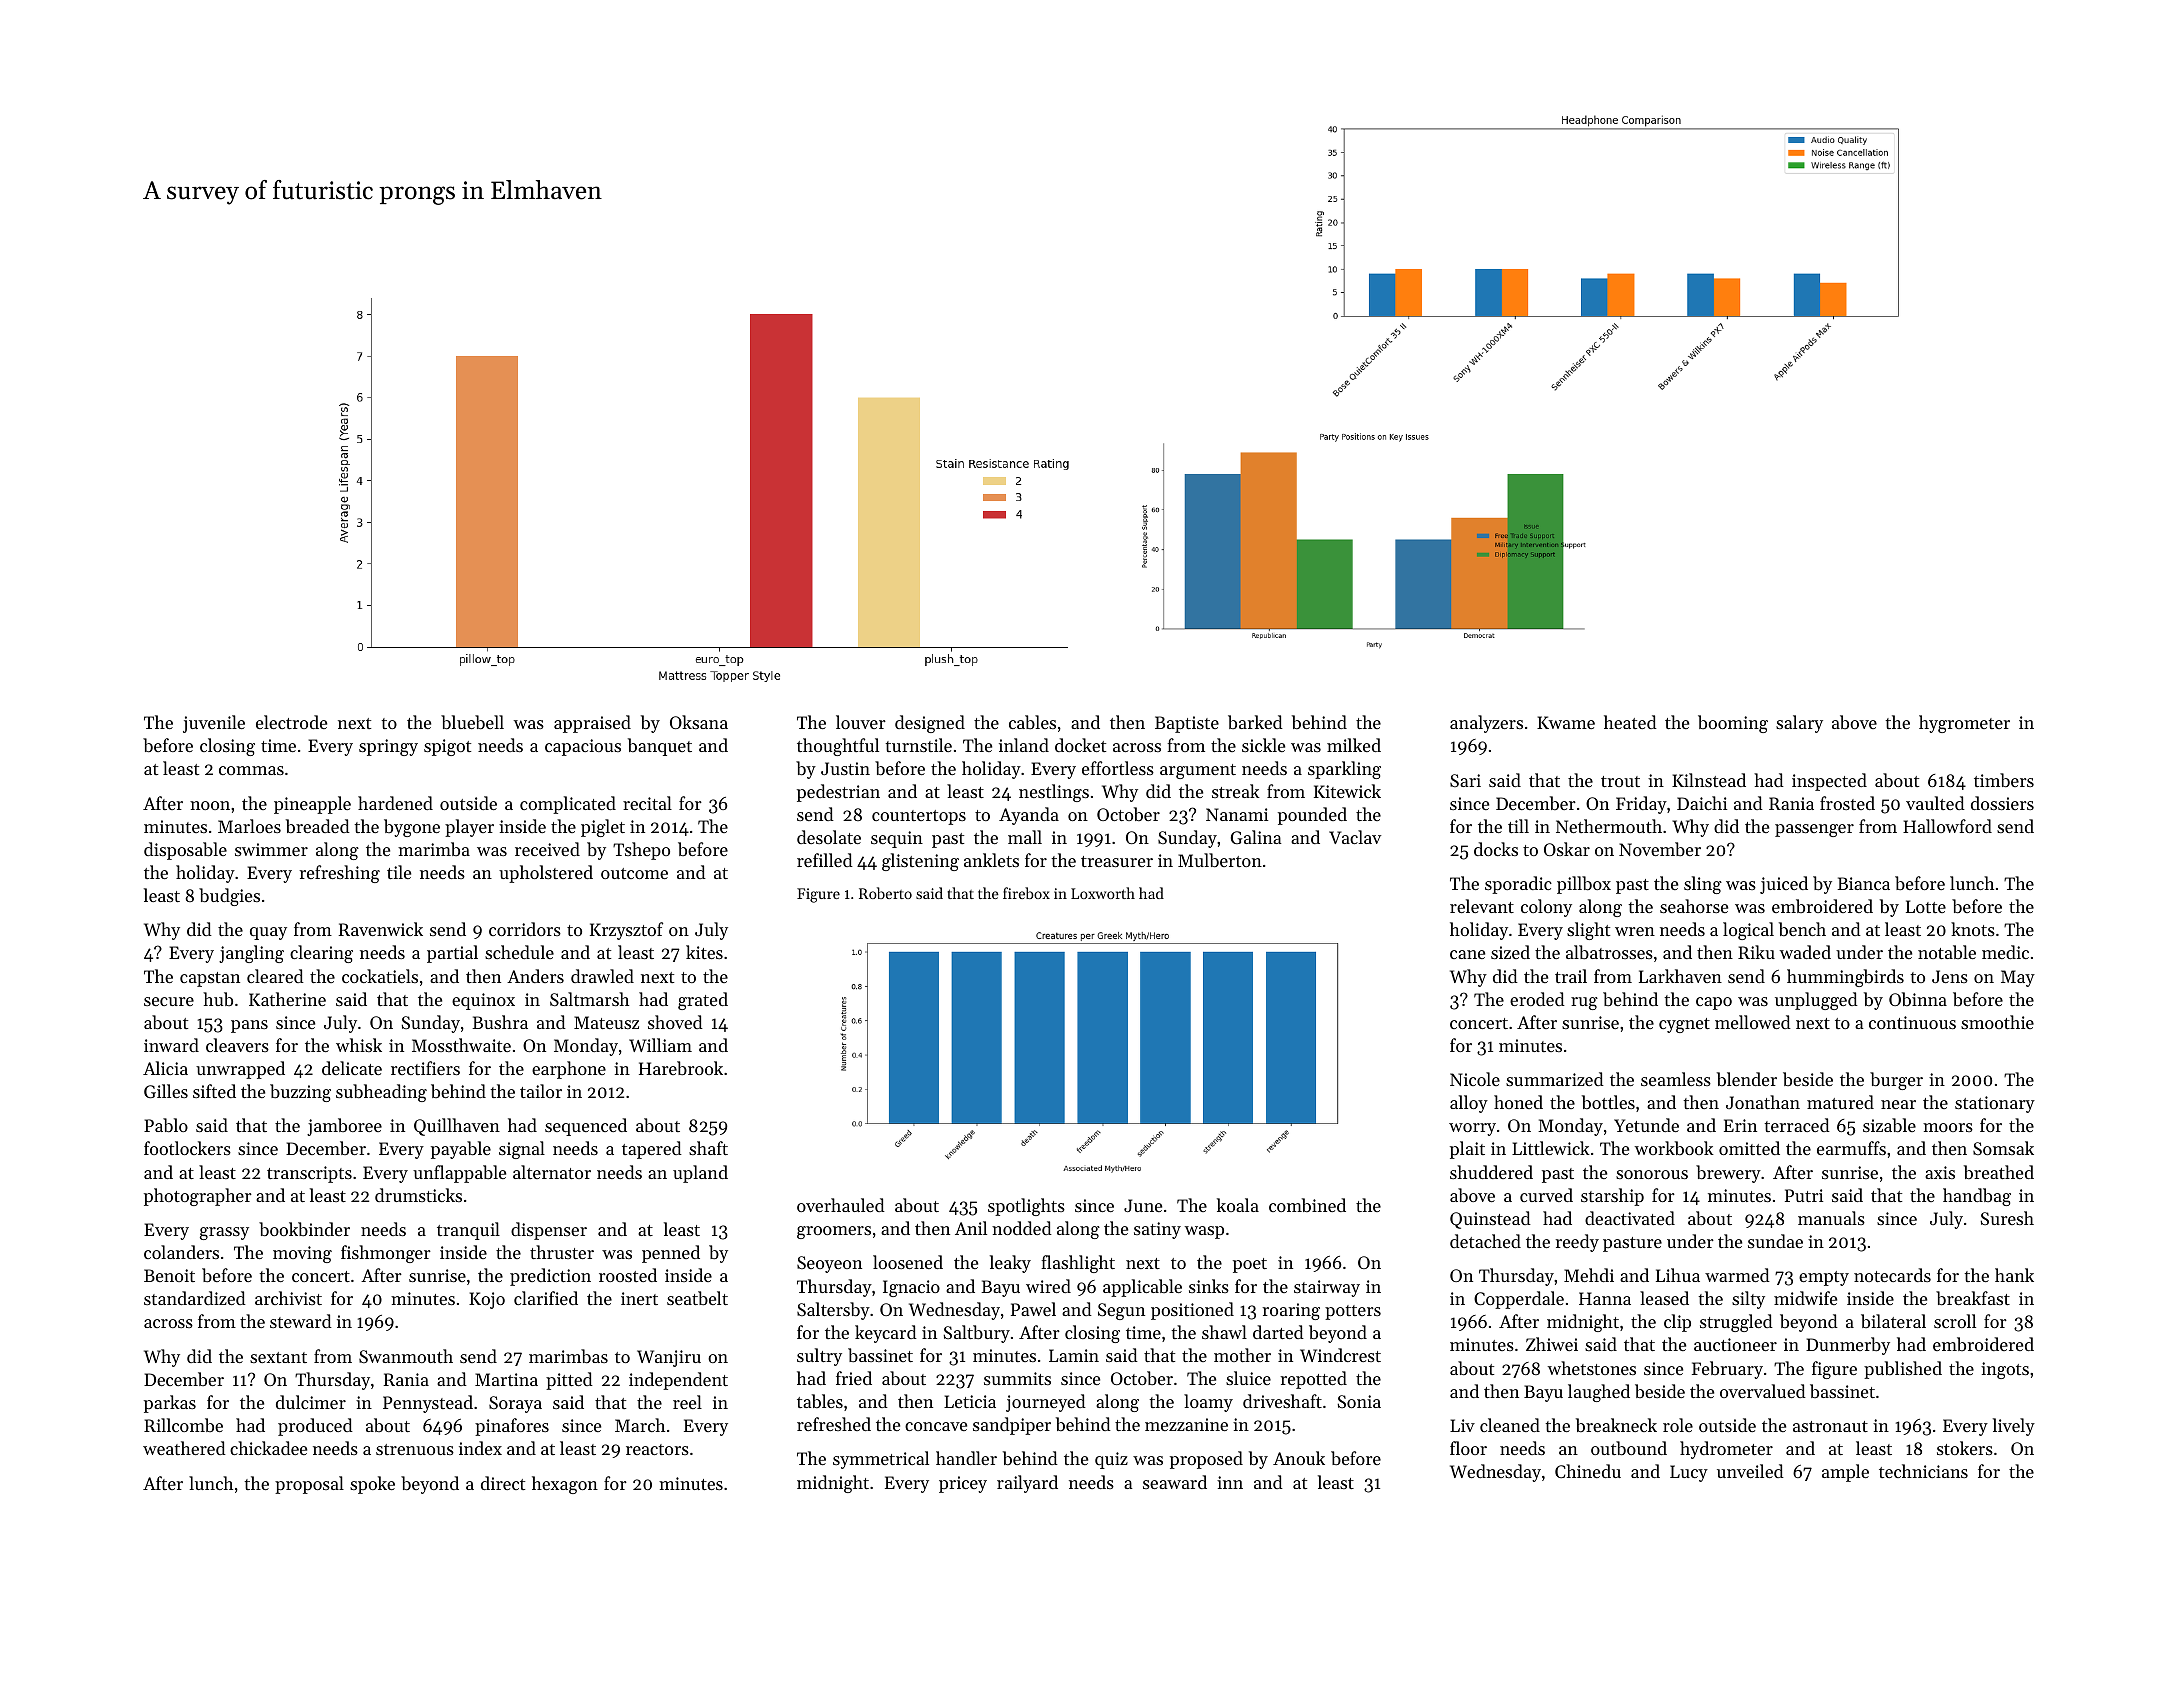  What do you see at coordinates (1629, 1448) in the screenshot?
I see `outbound` at bounding box center [1629, 1448].
